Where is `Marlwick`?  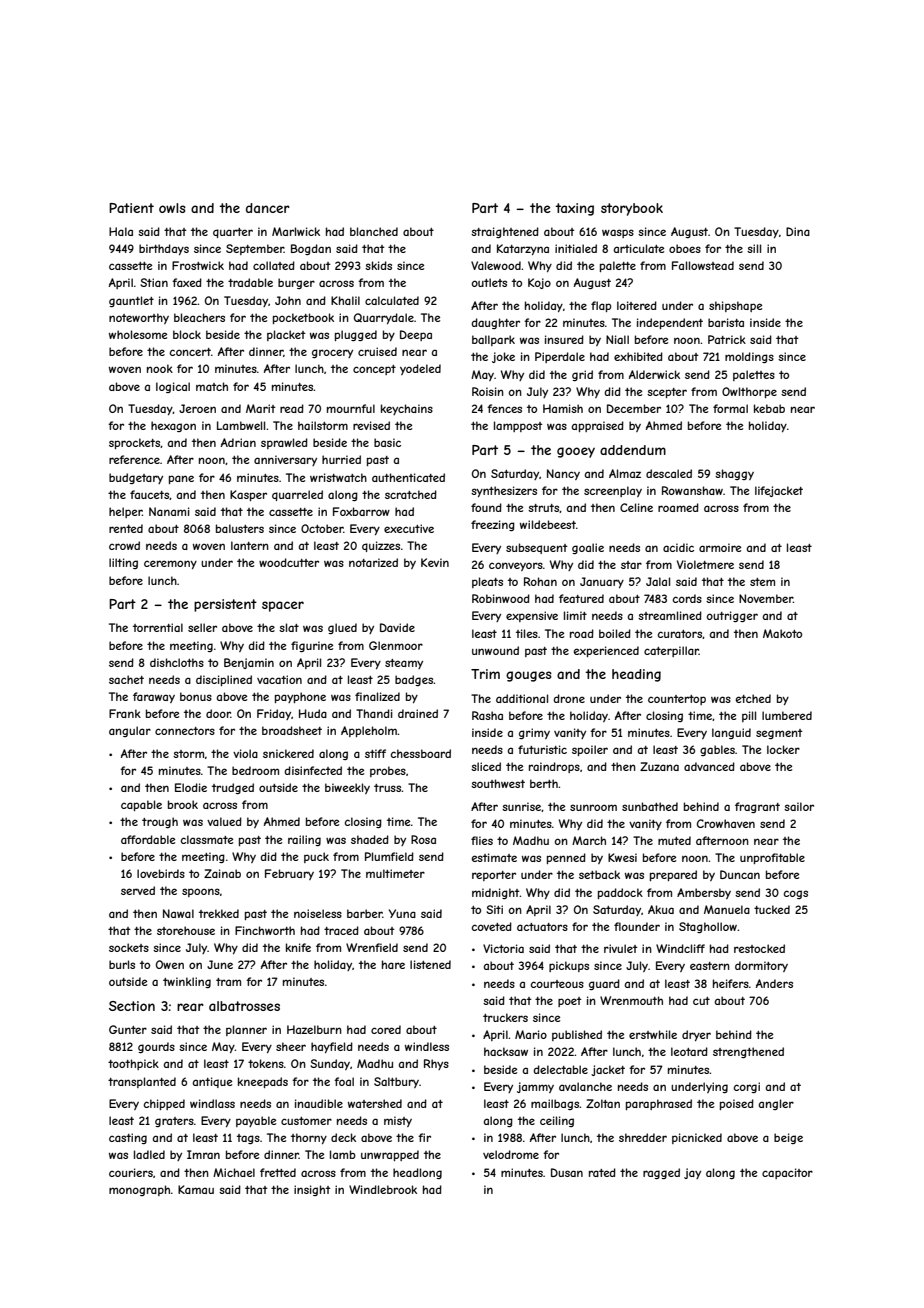
Marlwick is located at coordinates (296, 231).
